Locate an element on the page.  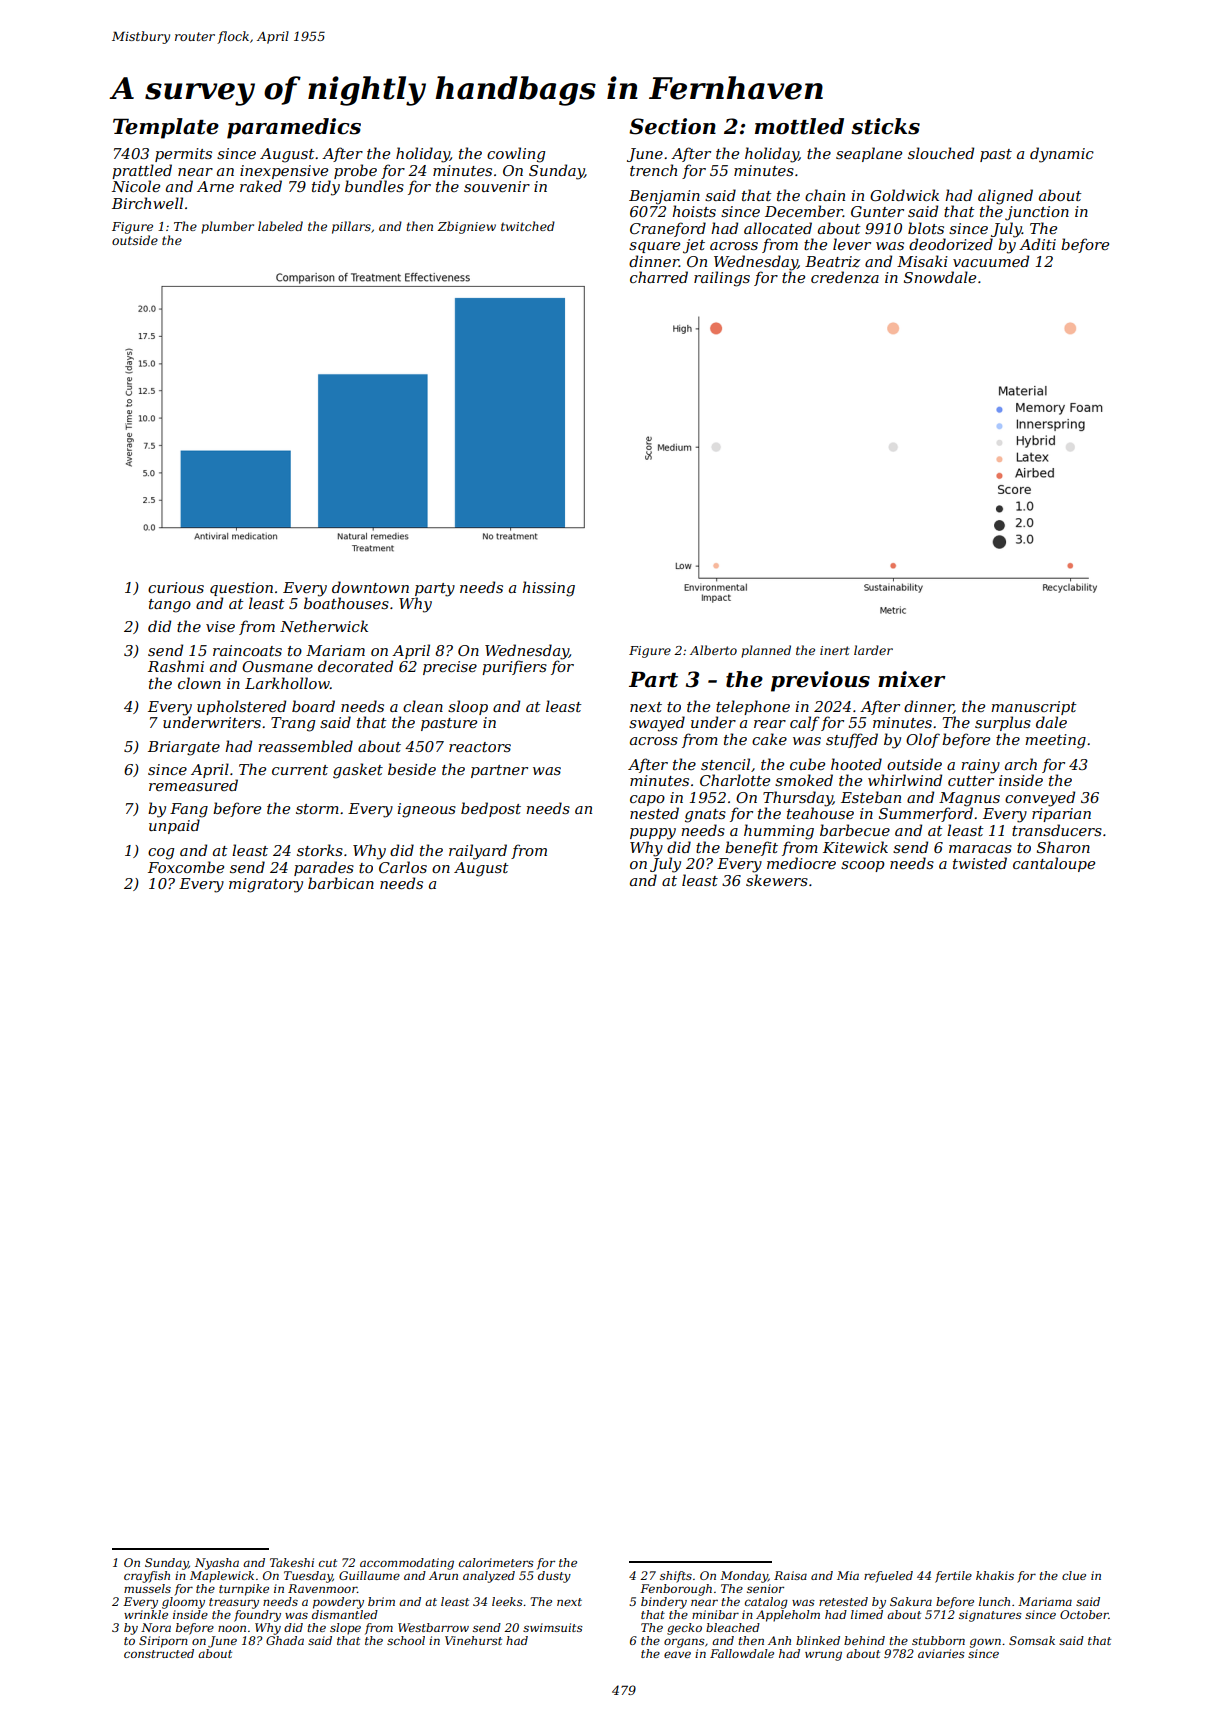
manuscript is located at coordinates (1033, 708).
